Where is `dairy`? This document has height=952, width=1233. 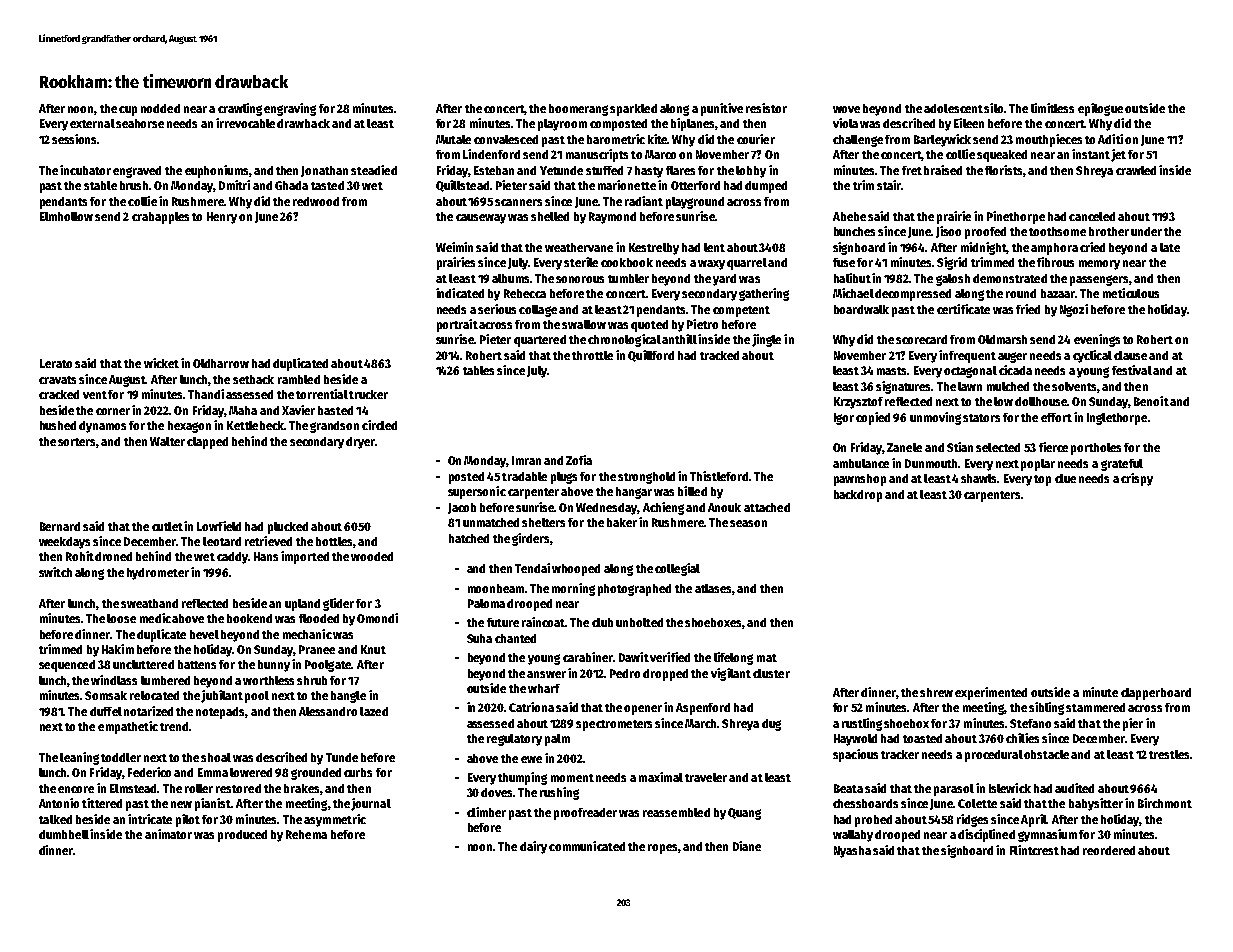 dairy is located at coordinates (533, 847).
